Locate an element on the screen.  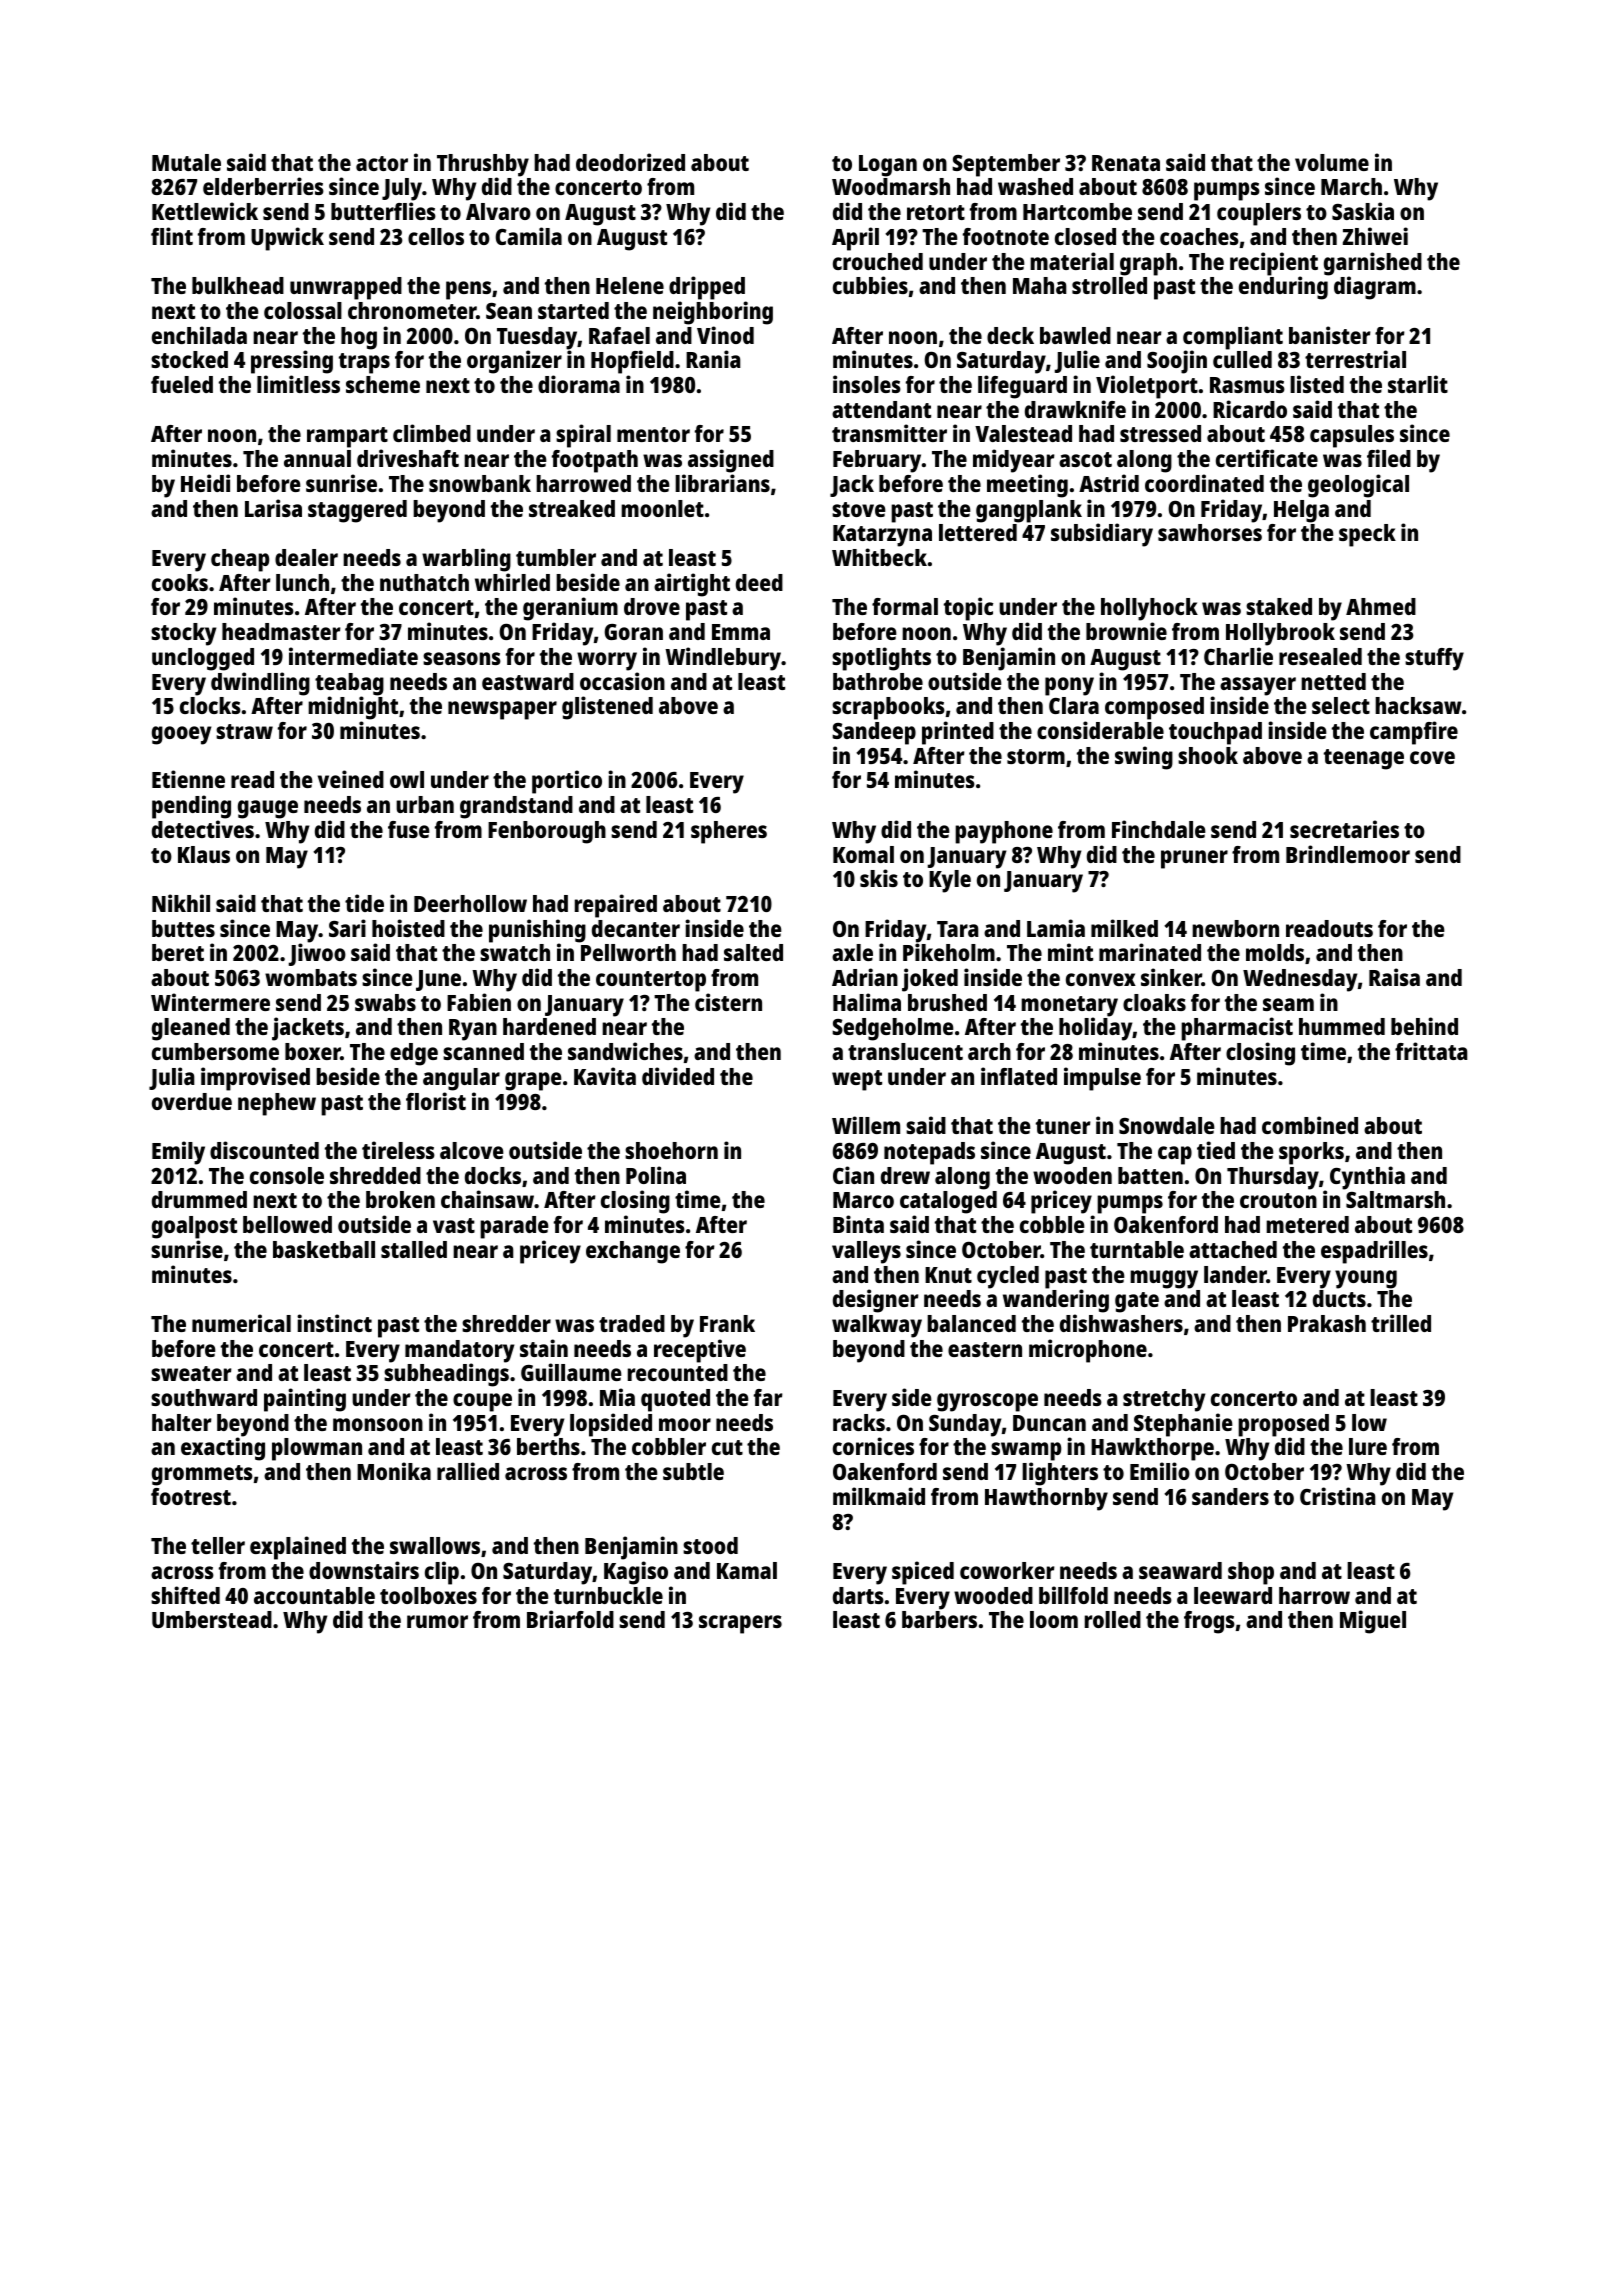
angular is located at coordinates (461, 1079).
